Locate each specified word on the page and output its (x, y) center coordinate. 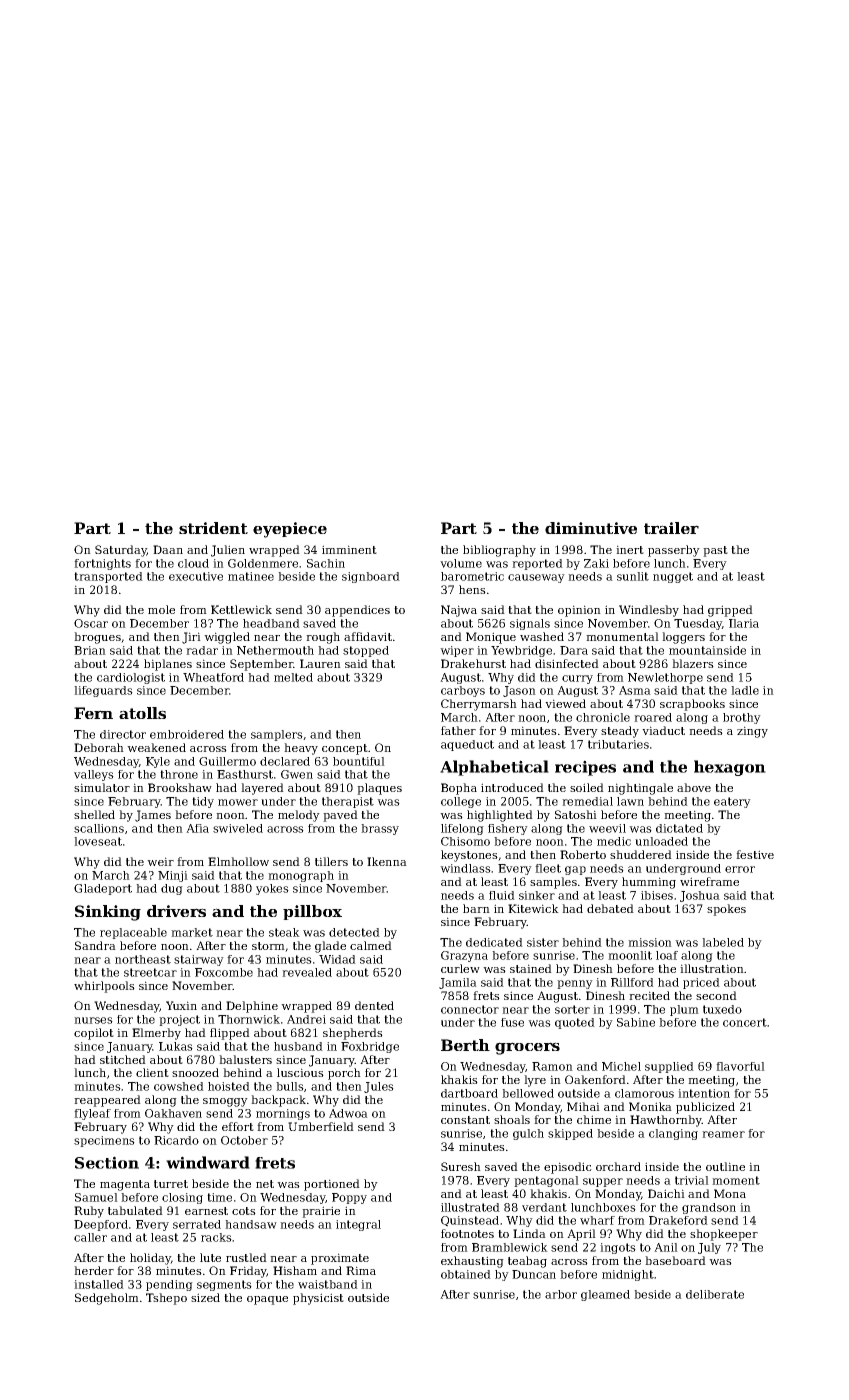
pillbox (312, 912)
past (715, 551)
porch (344, 1074)
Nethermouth (275, 650)
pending (169, 1285)
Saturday (121, 551)
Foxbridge (370, 1047)
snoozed (195, 1072)
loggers (683, 638)
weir (160, 861)
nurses (93, 1020)
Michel (621, 1066)
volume (461, 563)
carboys (463, 691)
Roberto (583, 854)
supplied (669, 1067)
